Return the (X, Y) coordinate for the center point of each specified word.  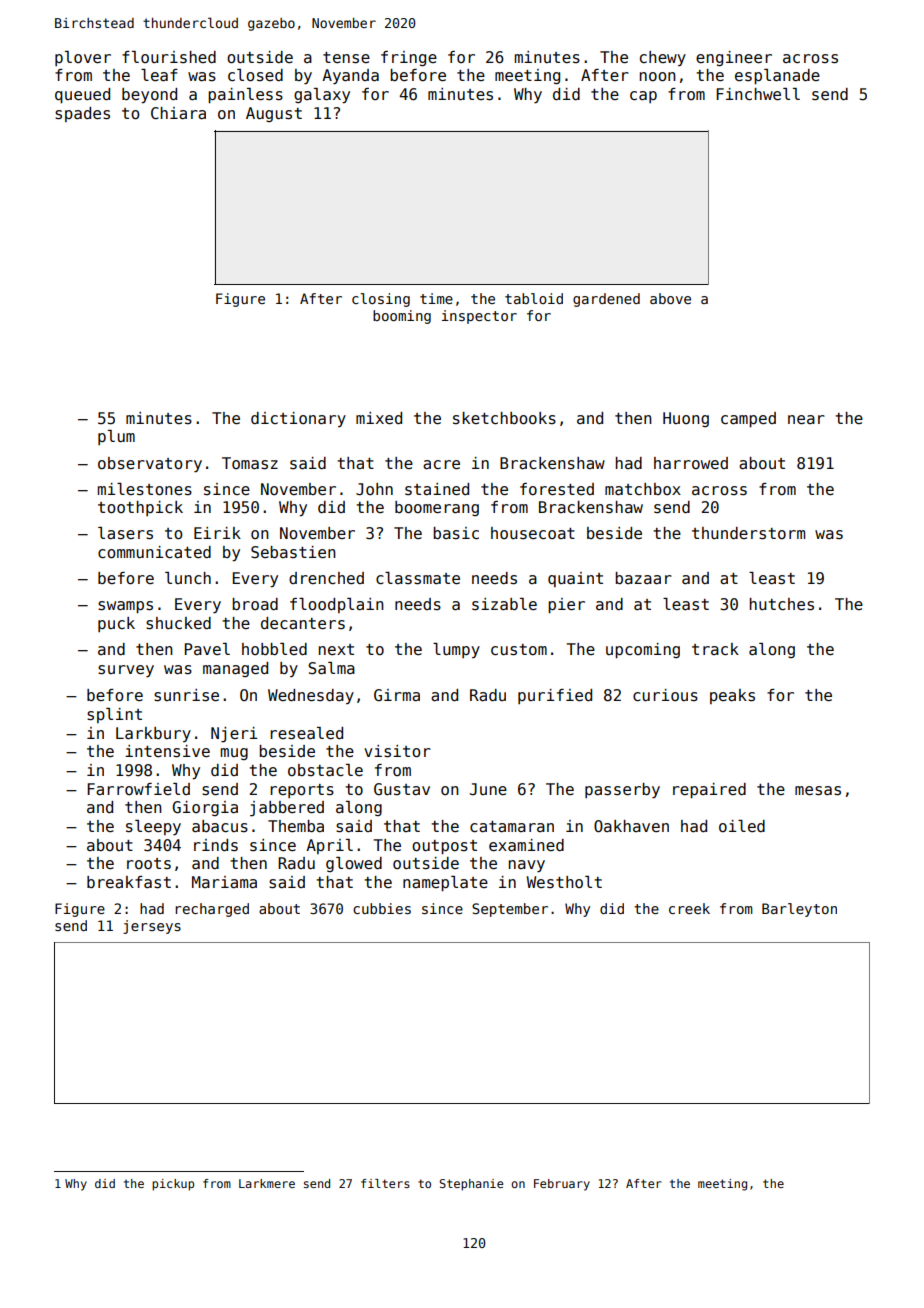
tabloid (534, 298)
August (274, 114)
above (670, 298)
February (562, 1185)
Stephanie (471, 1185)
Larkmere (267, 1183)
